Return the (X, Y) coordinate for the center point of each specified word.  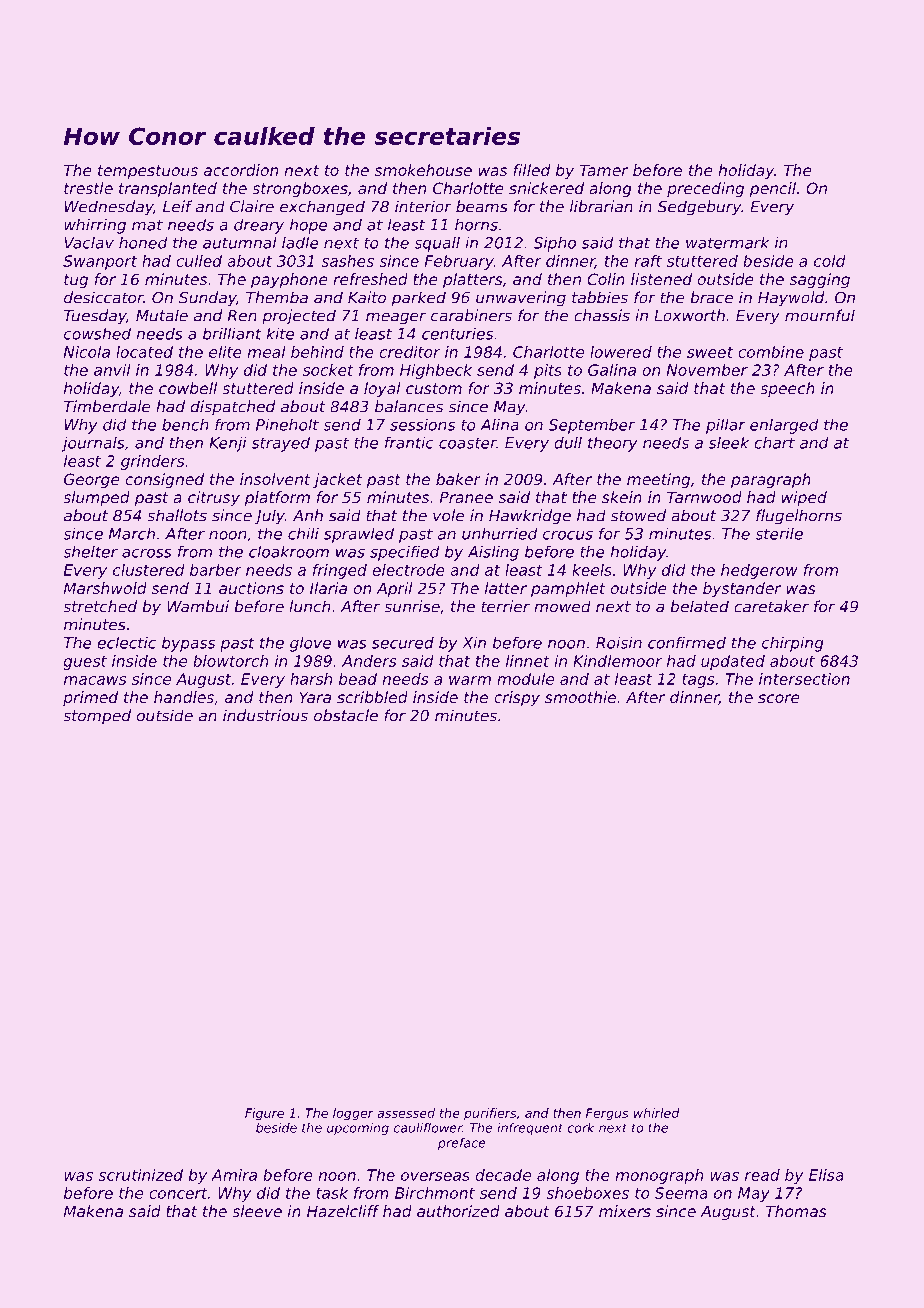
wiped (804, 498)
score (779, 698)
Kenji (228, 444)
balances (409, 406)
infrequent (530, 1129)
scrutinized (140, 1175)
